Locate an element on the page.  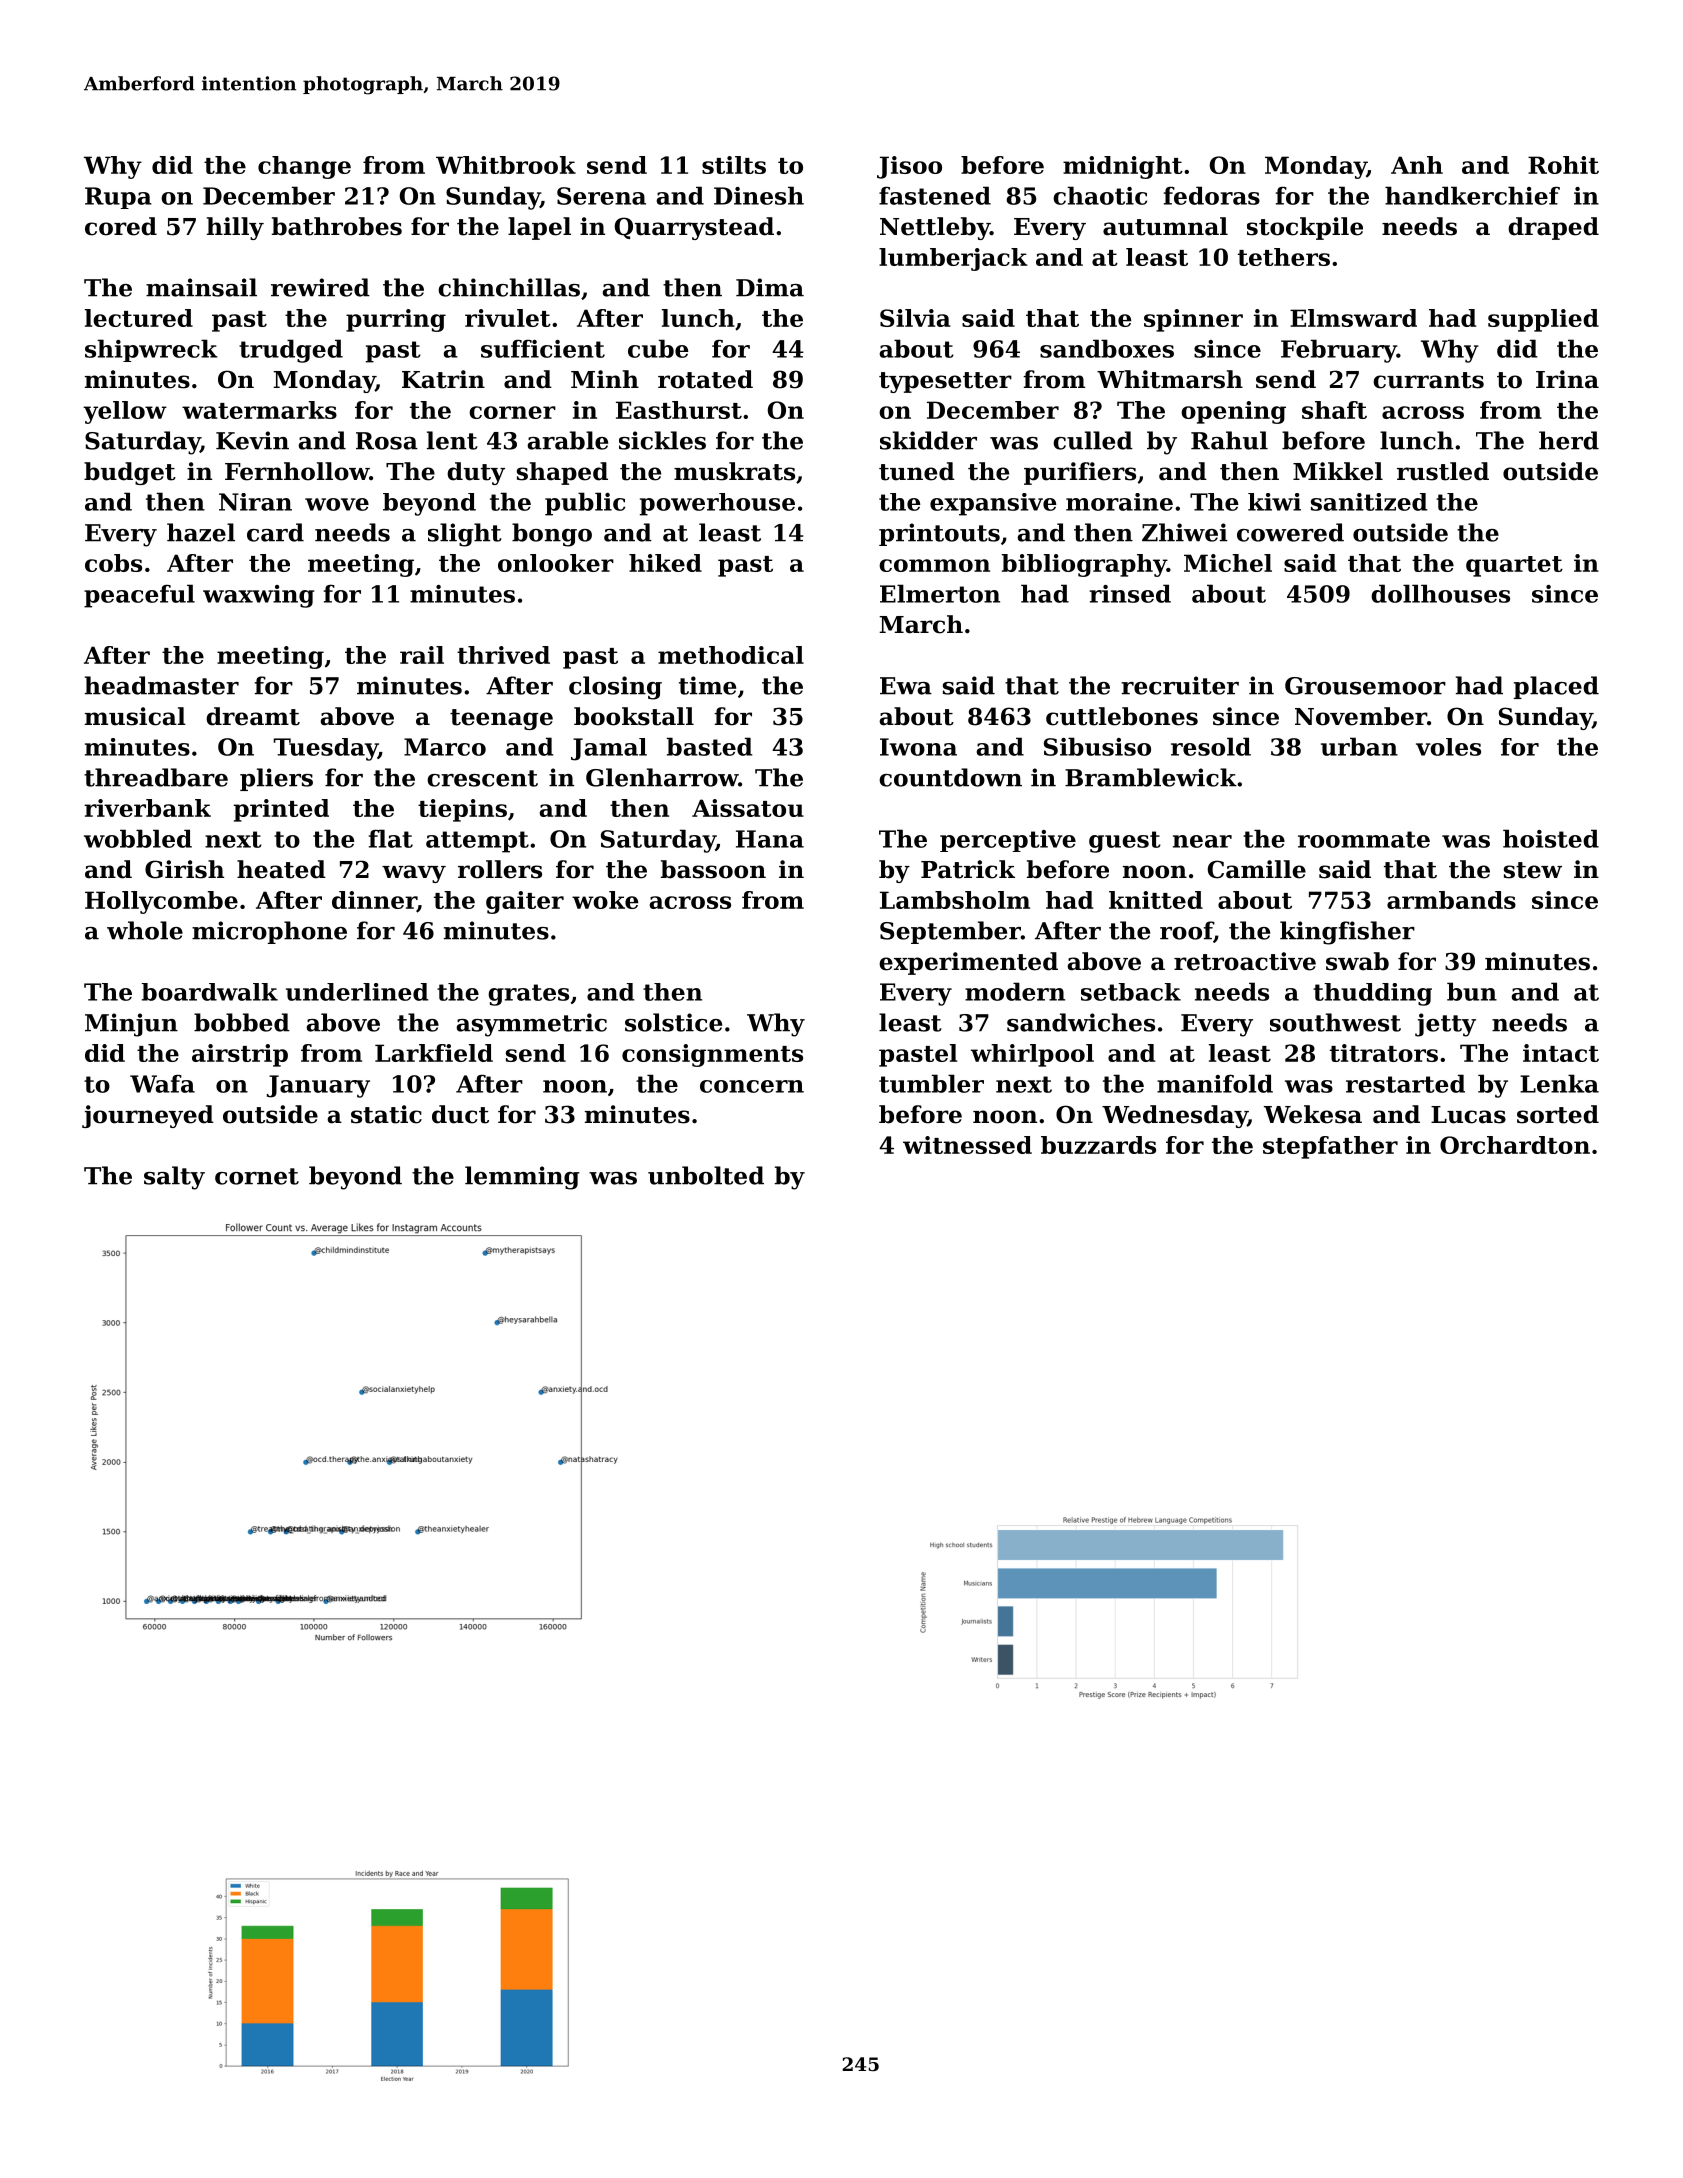
rewired is located at coordinates (320, 287).
